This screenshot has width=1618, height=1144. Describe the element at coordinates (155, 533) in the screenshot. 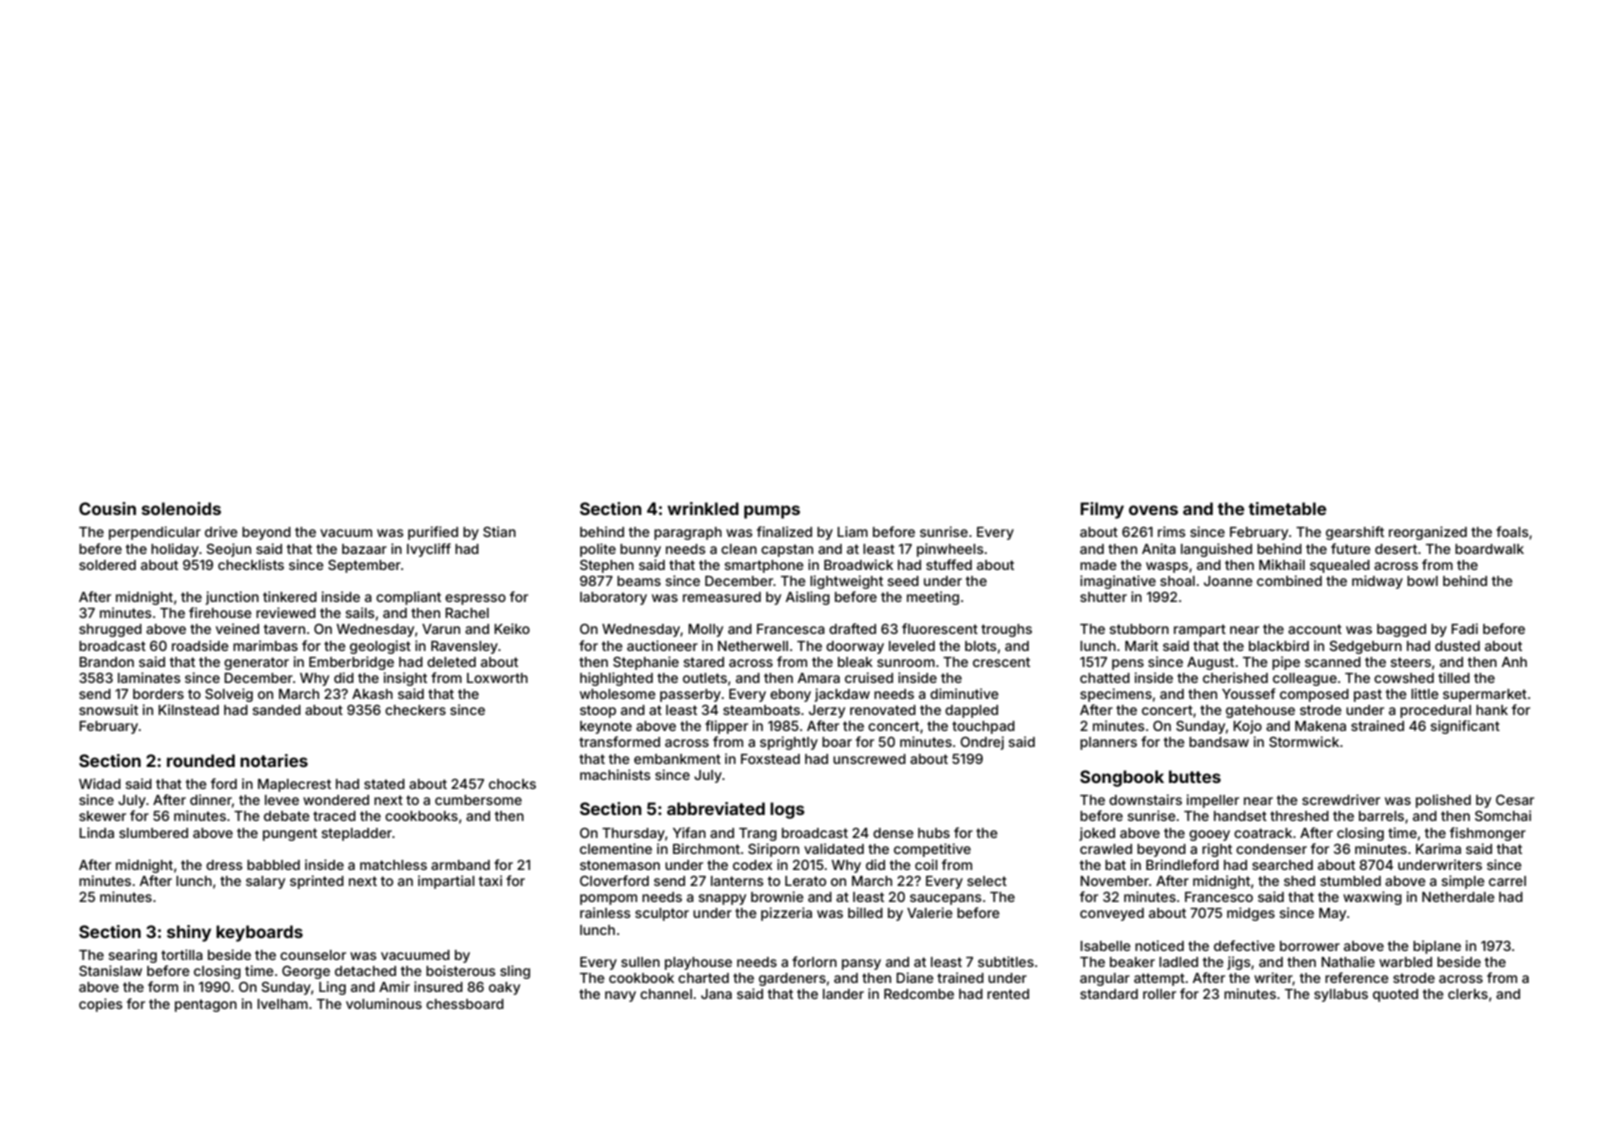

I see `perpendicular` at that location.
